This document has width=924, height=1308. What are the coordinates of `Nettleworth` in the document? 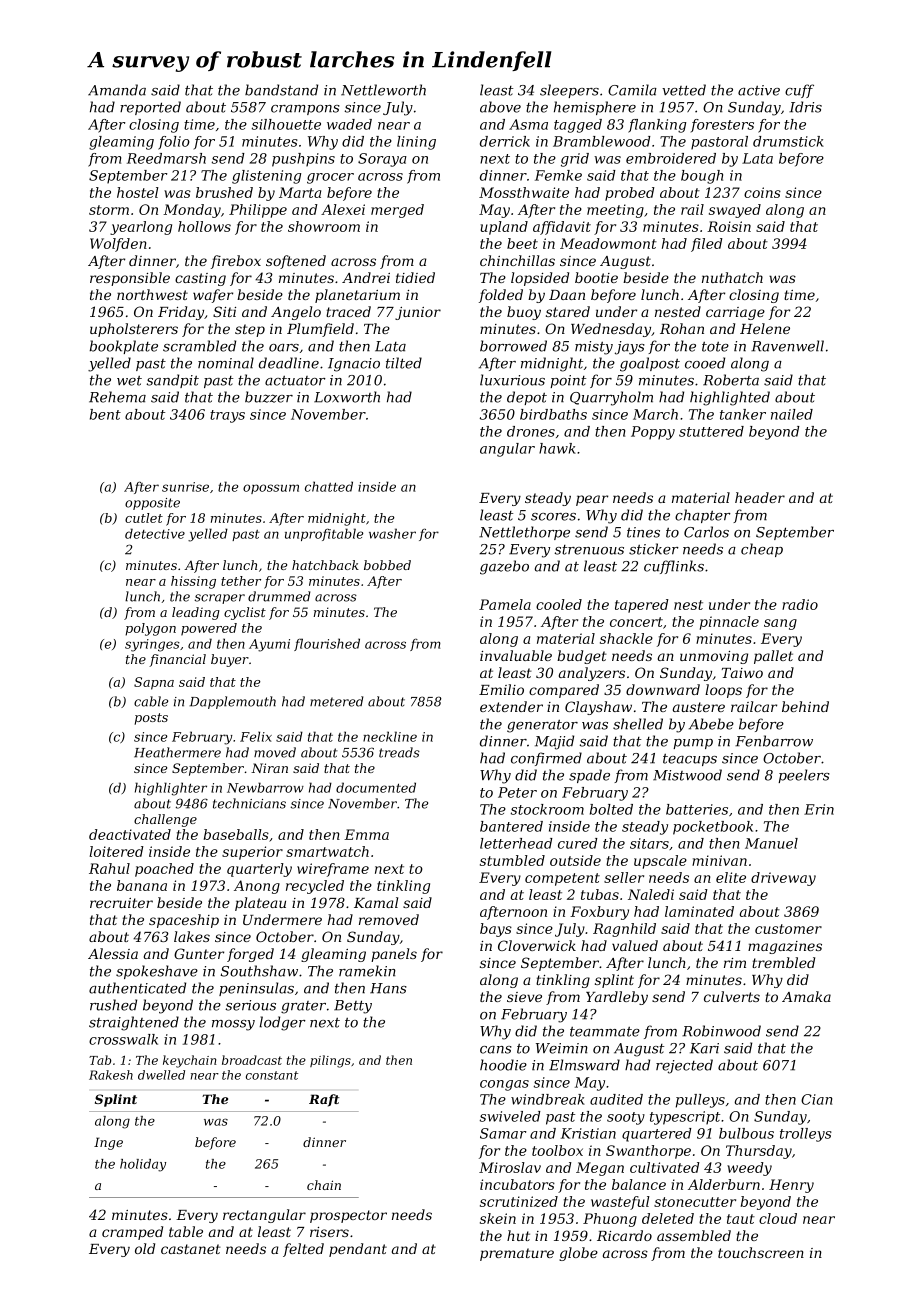 It's located at (383, 90).
